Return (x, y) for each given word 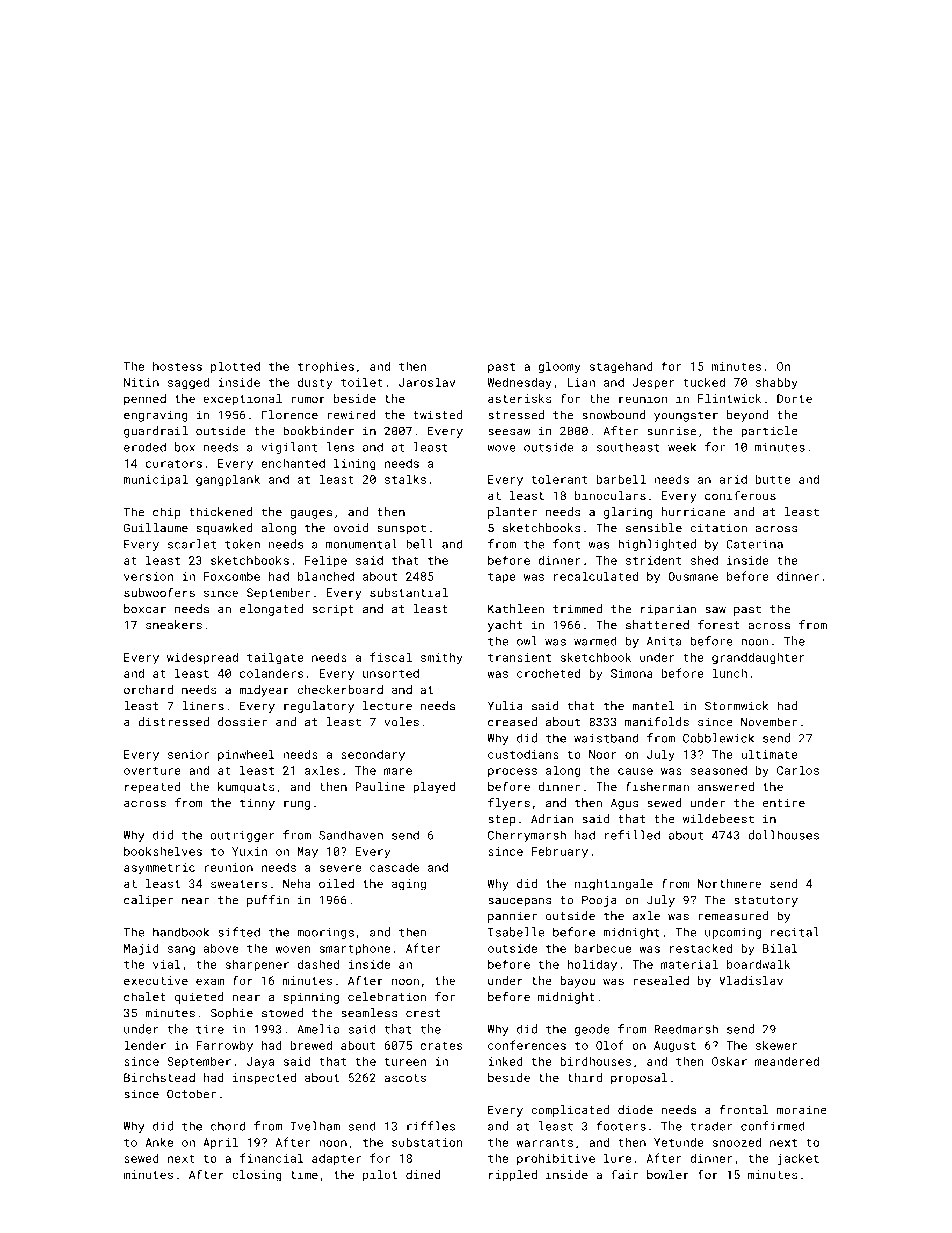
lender (145, 1045)
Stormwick (736, 706)
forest (719, 625)
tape (502, 578)
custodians (523, 754)
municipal (156, 480)
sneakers (174, 625)
